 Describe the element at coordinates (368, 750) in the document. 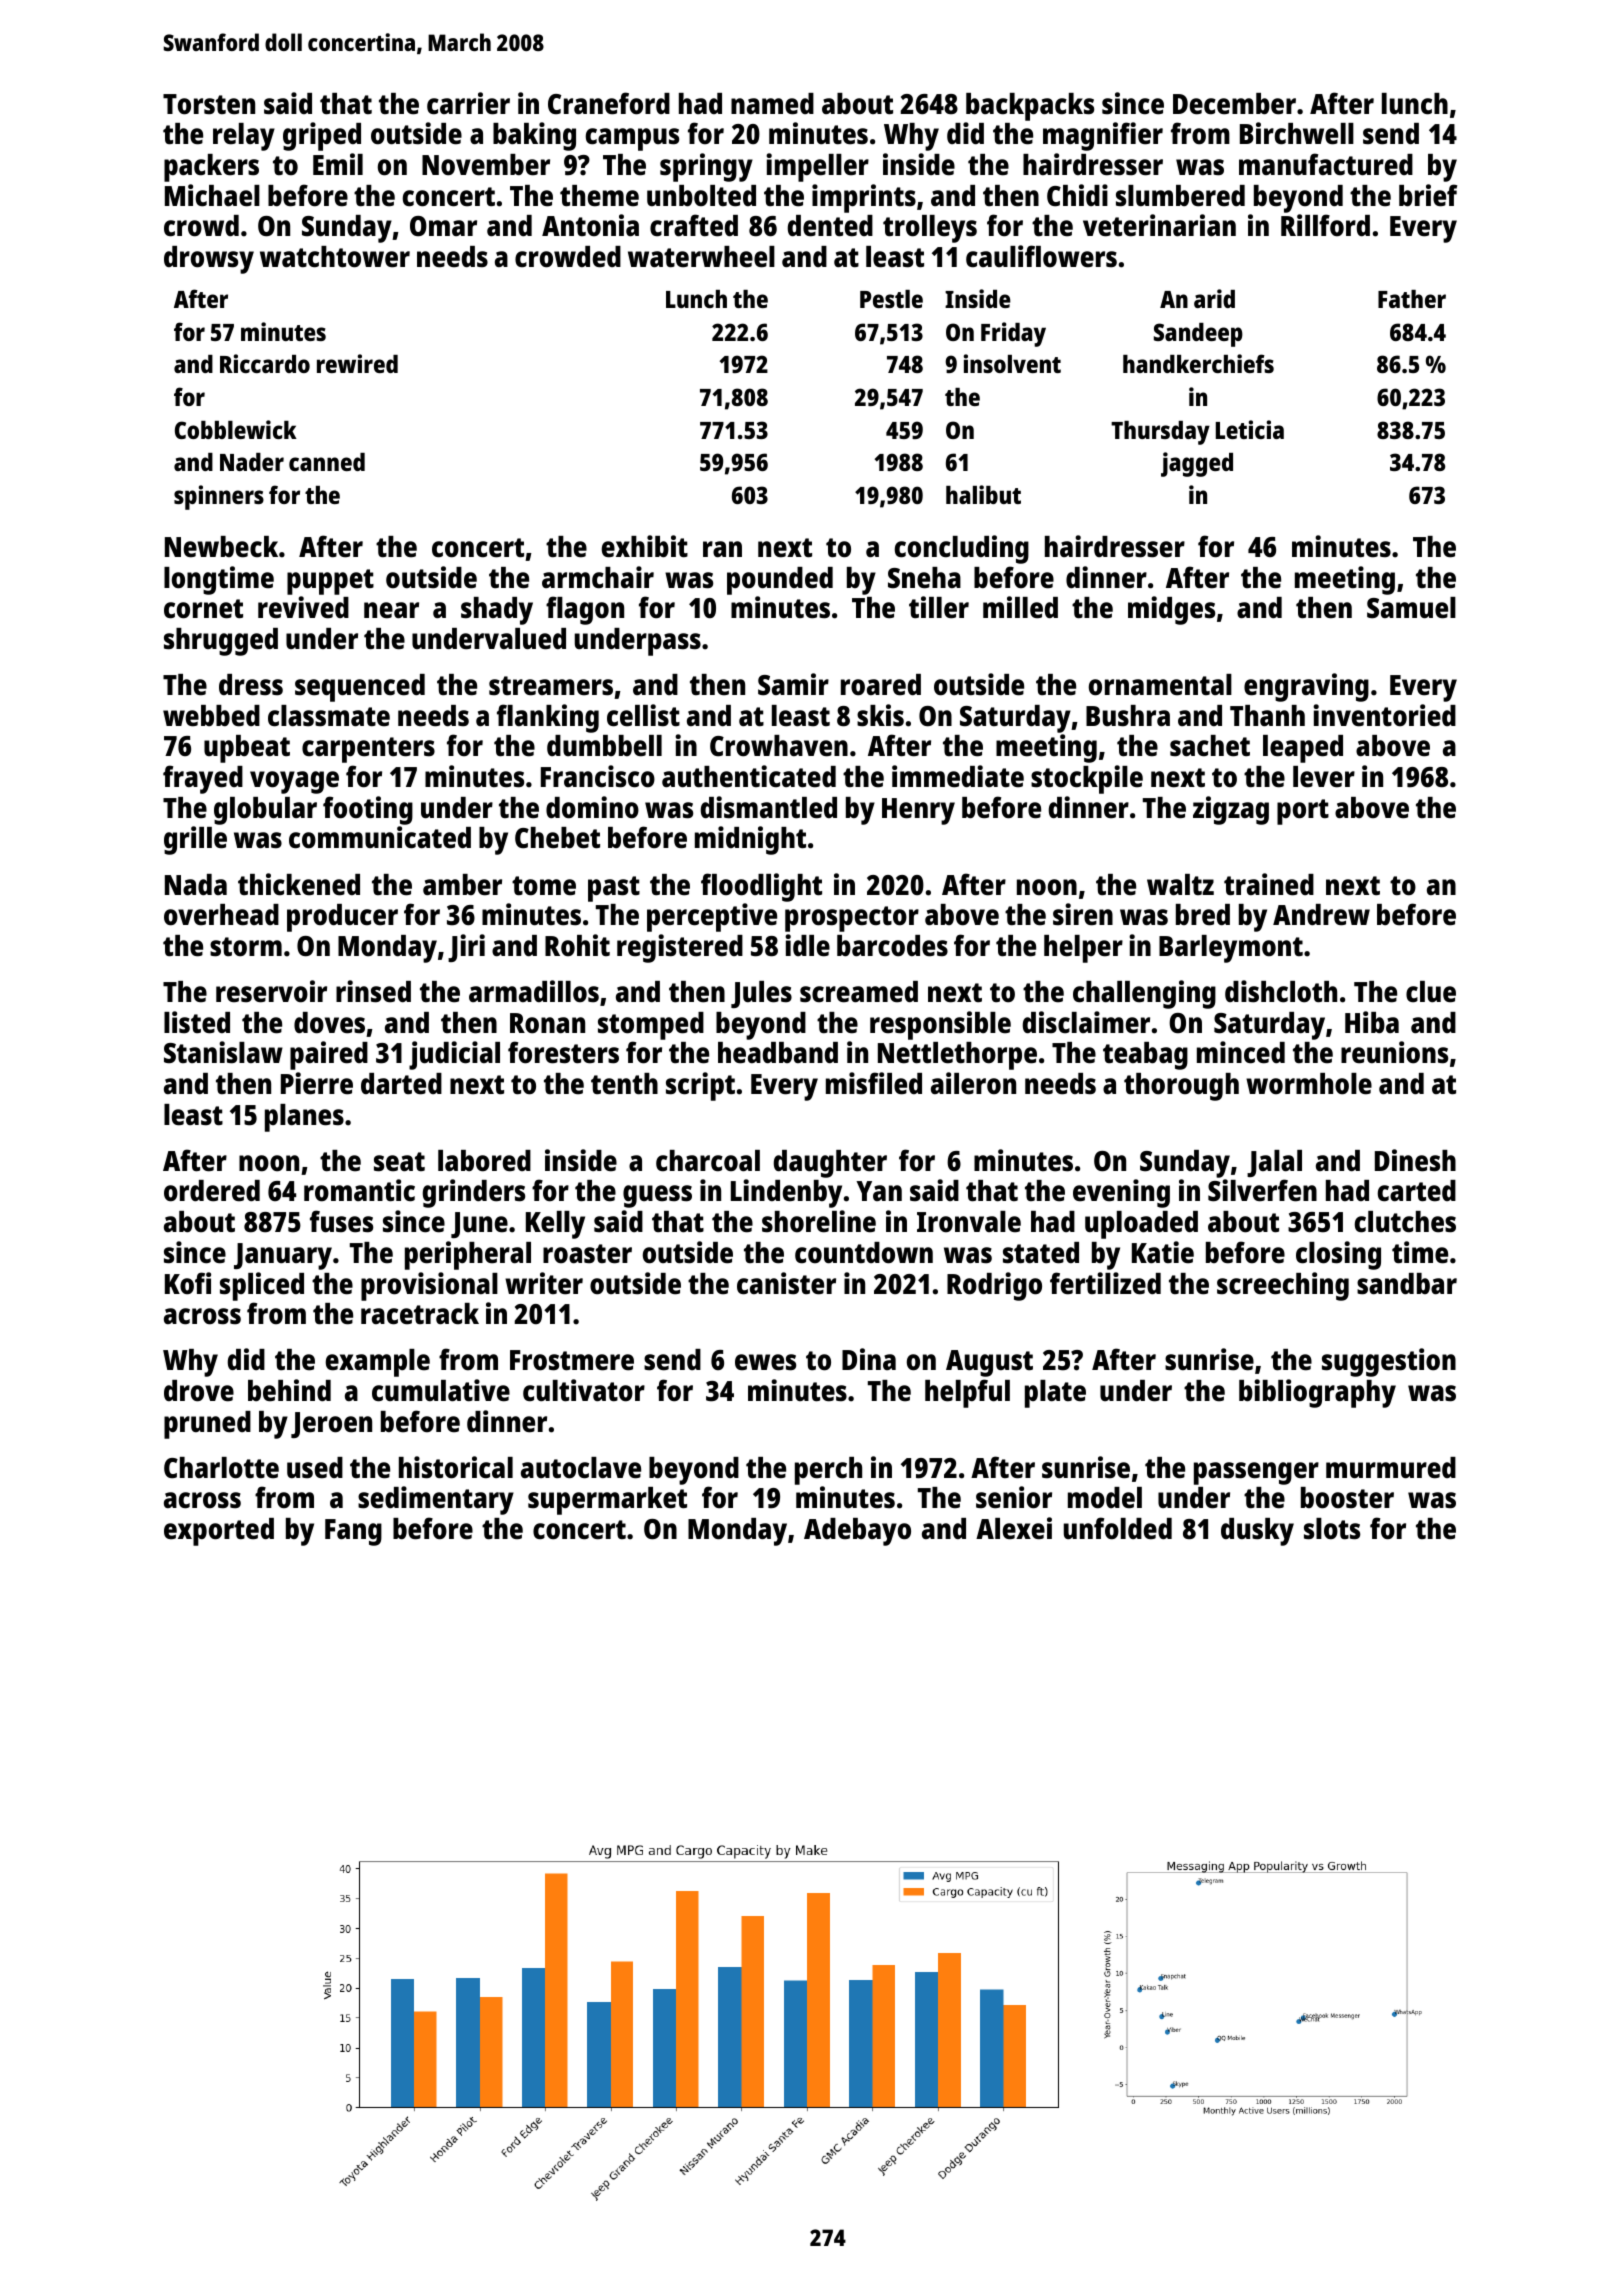

I see `carpenters` at that location.
